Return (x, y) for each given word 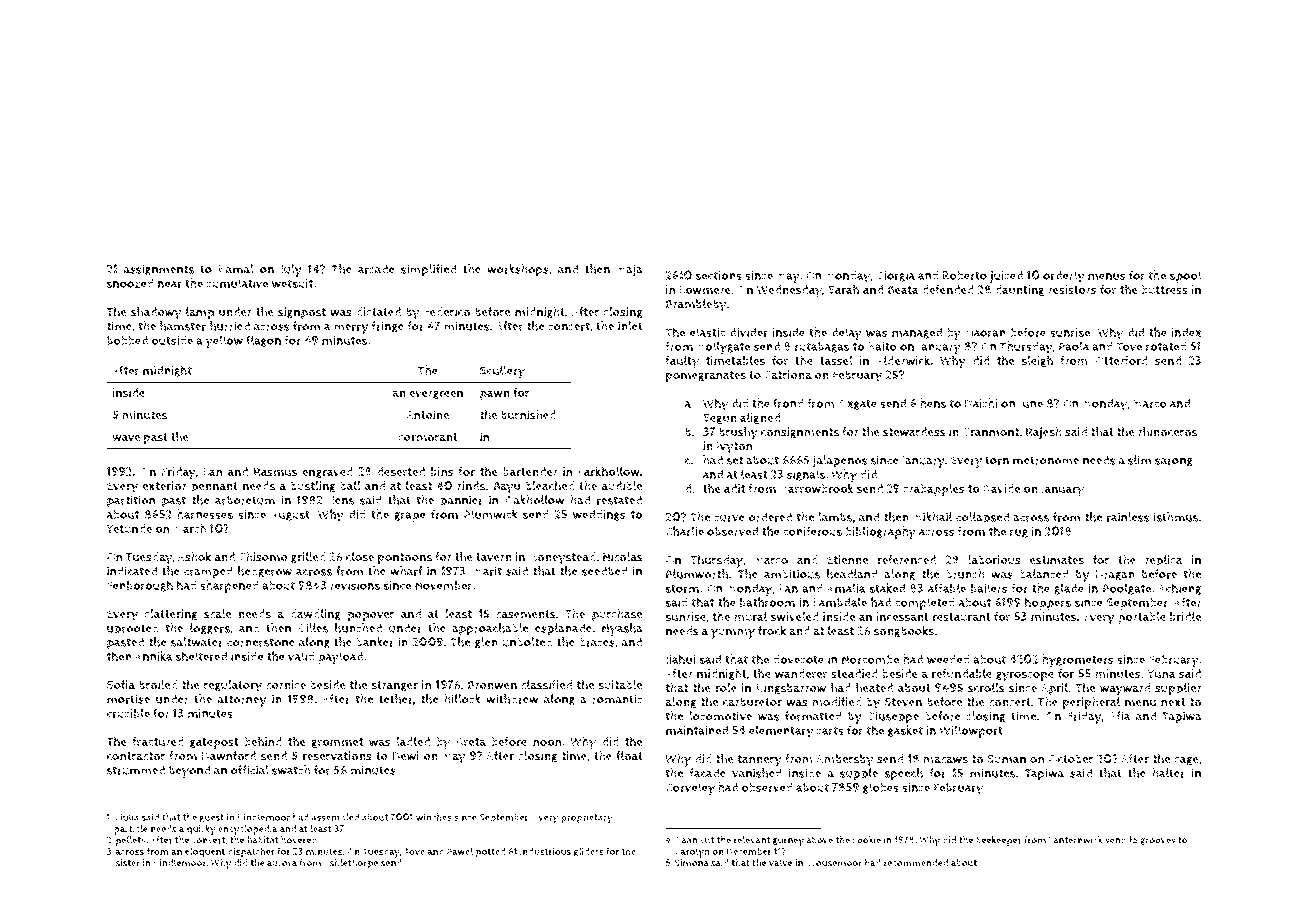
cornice (286, 685)
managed (917, 333)
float (629, 756)
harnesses (205, 514)
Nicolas (623, 557)
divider (748, 332)
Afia (1120, 716)
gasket (905, 731)
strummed (136, 770)
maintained (697, 730)
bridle (1185, 616)
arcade (376, 269)
